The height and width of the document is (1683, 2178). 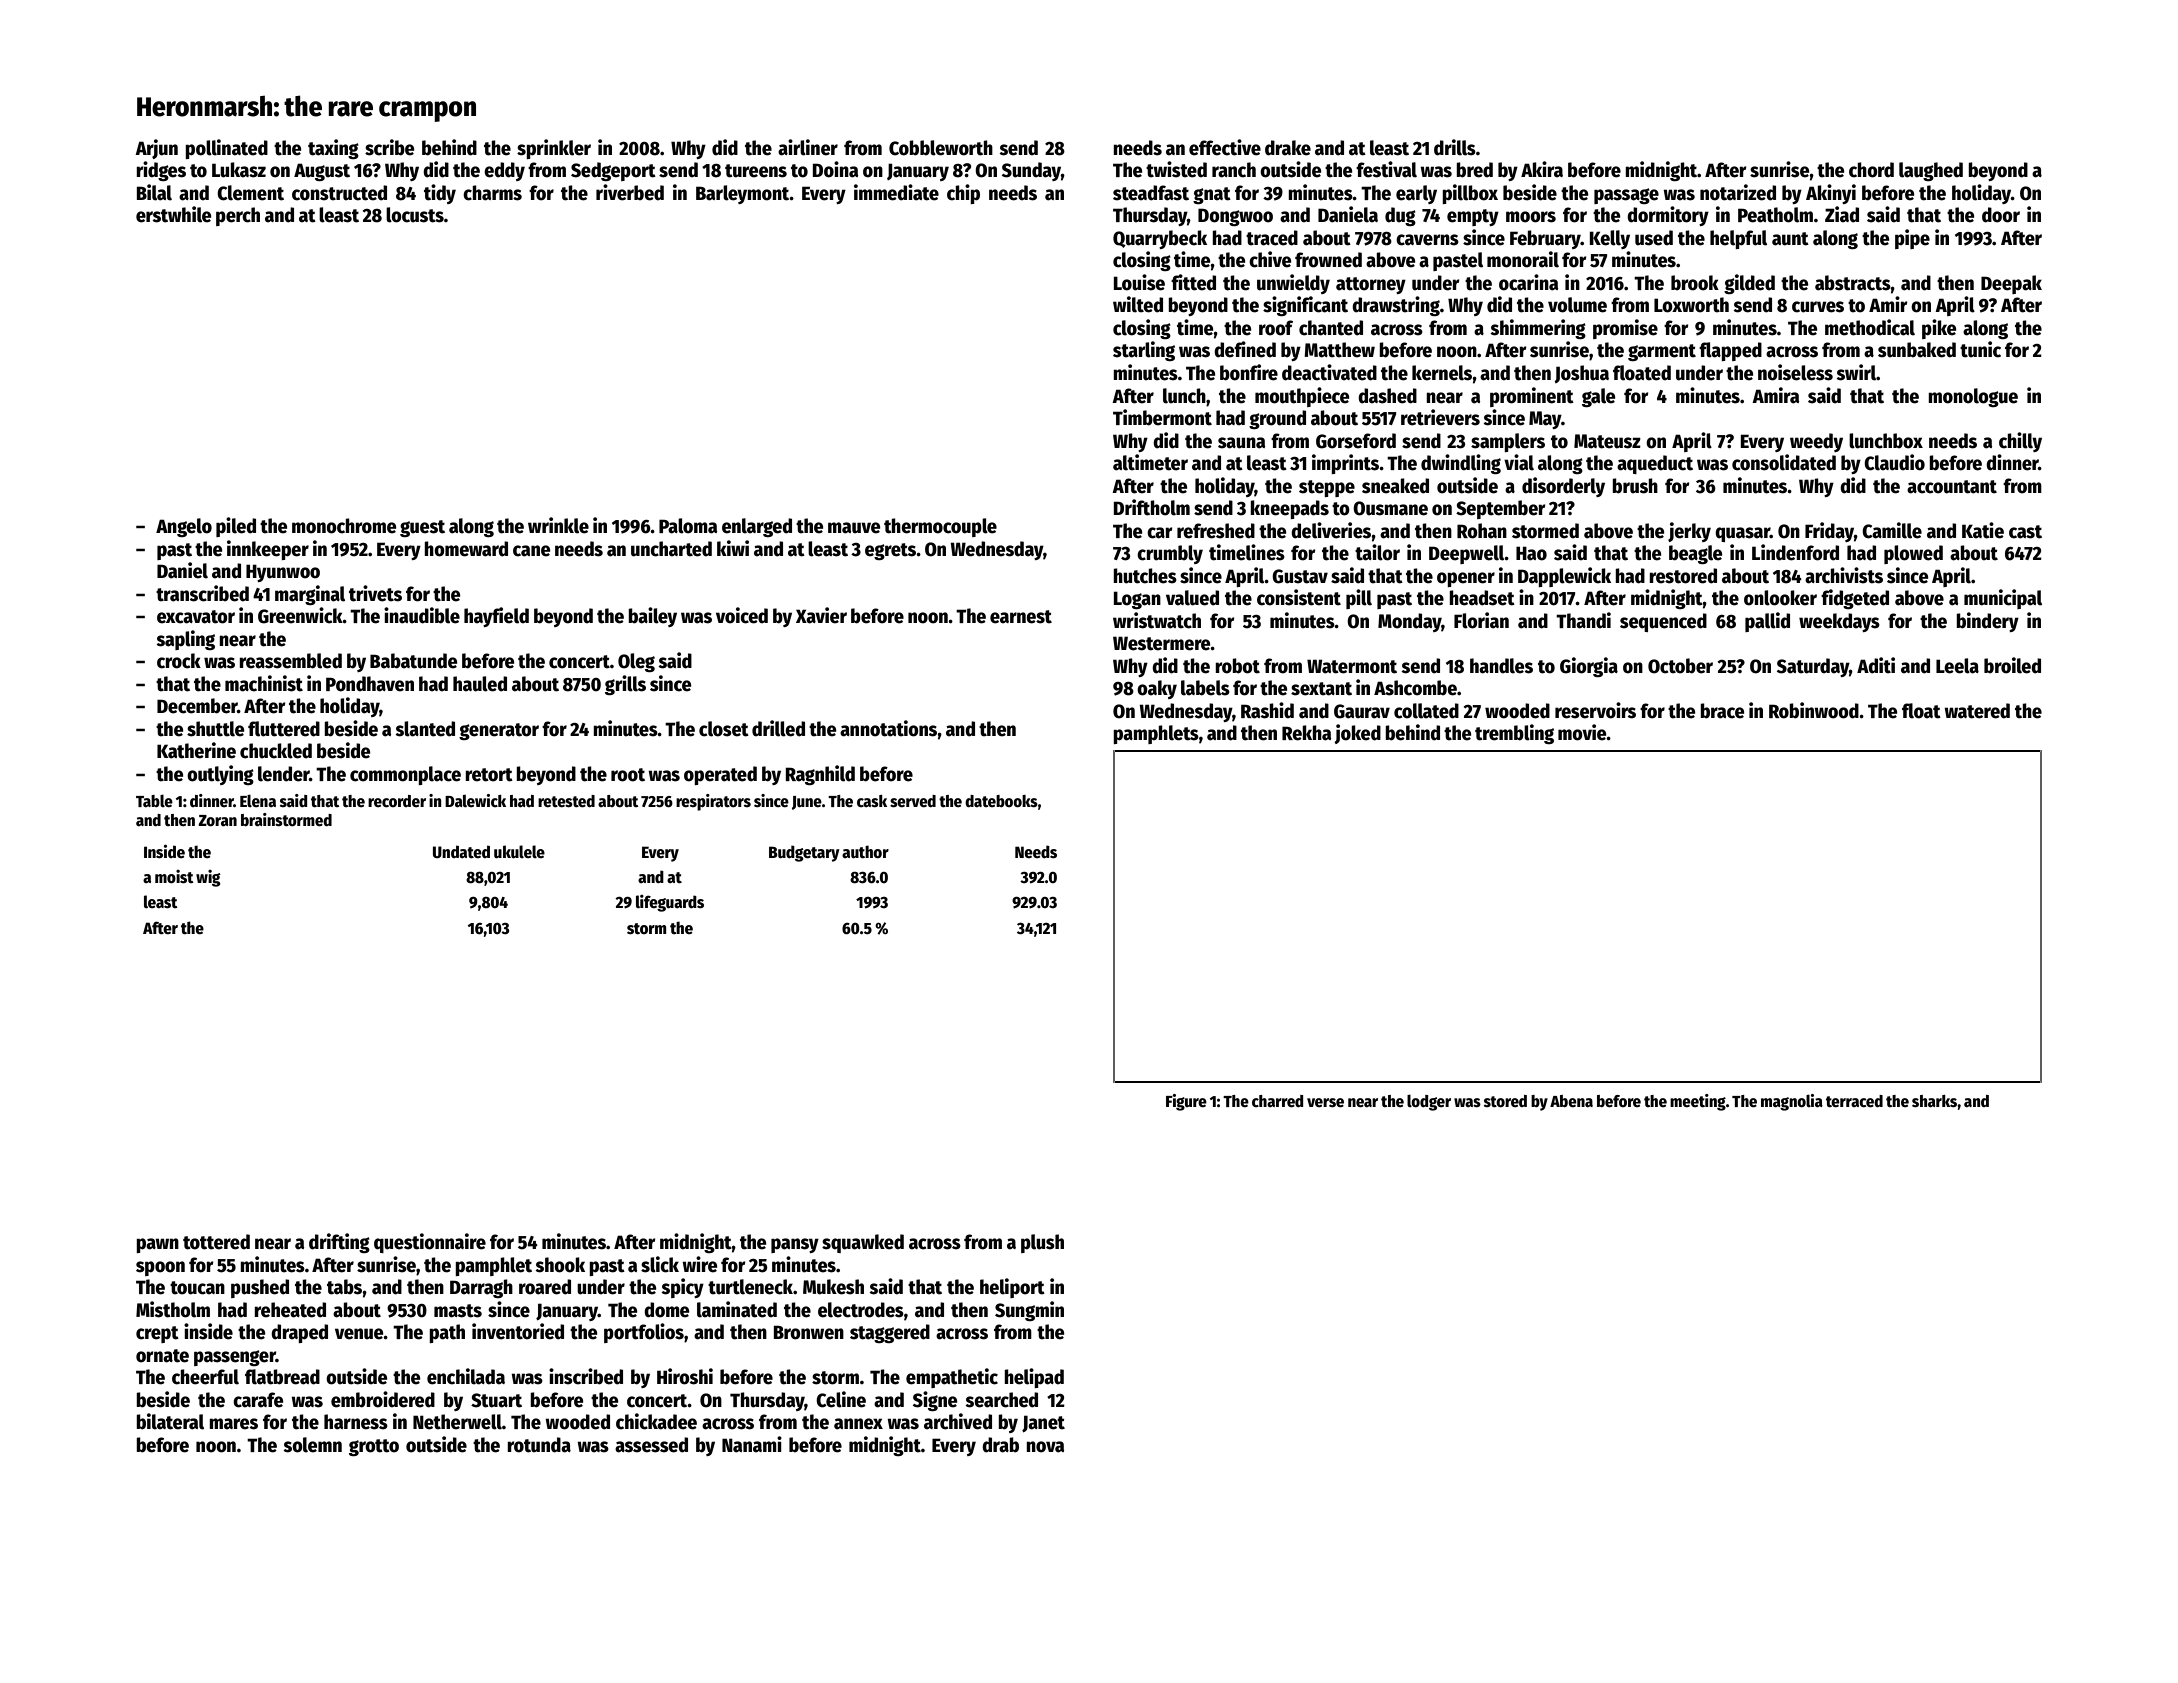 What do you see at coordinates (1001, 801) in the document?
I see `datebooks` at bounding box center [1001, 801].
